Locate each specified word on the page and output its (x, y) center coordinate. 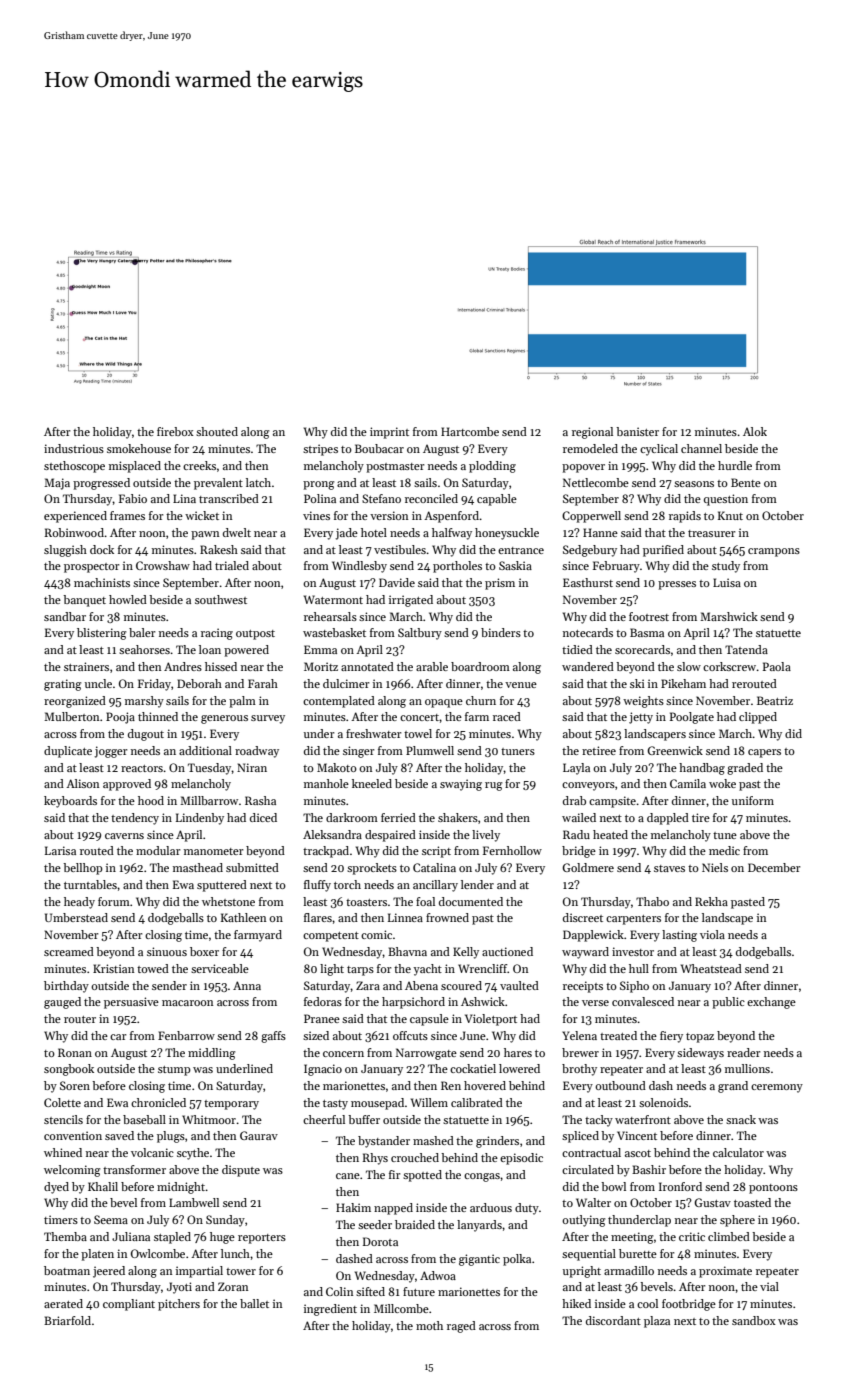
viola (712, 934)
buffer (364, 1119)
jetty (641, 718)
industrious (74, 448)
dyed (56, 1188)
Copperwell (591, 517)
